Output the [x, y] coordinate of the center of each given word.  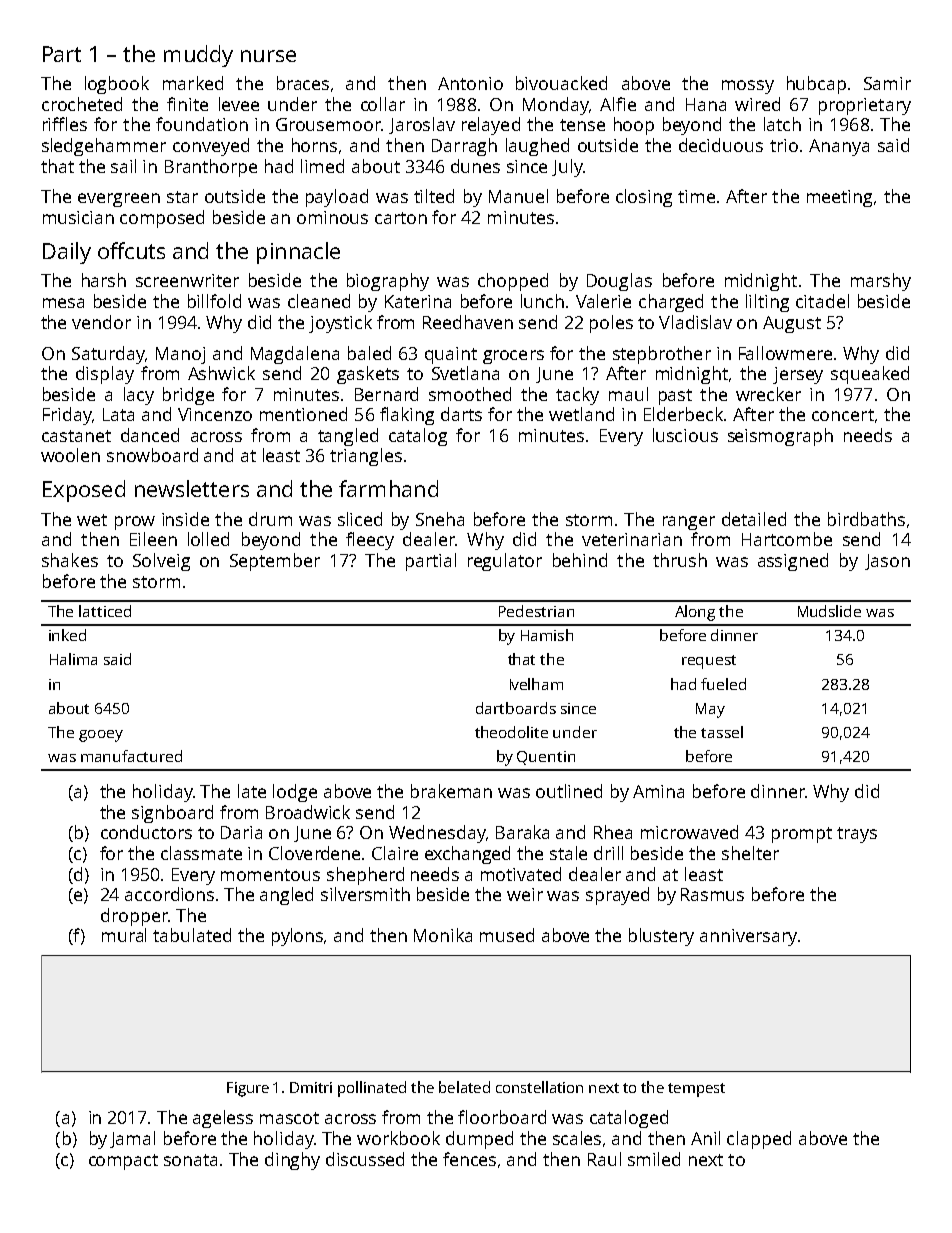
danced [150, 435]
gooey [101, 736]
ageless [223, 1119]
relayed [491, 126]
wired [757, 104]
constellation [539, 1087]
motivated [521, 874]
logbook [117, 85]
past [675, 397]
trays [857, 835]
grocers [513, 357]
